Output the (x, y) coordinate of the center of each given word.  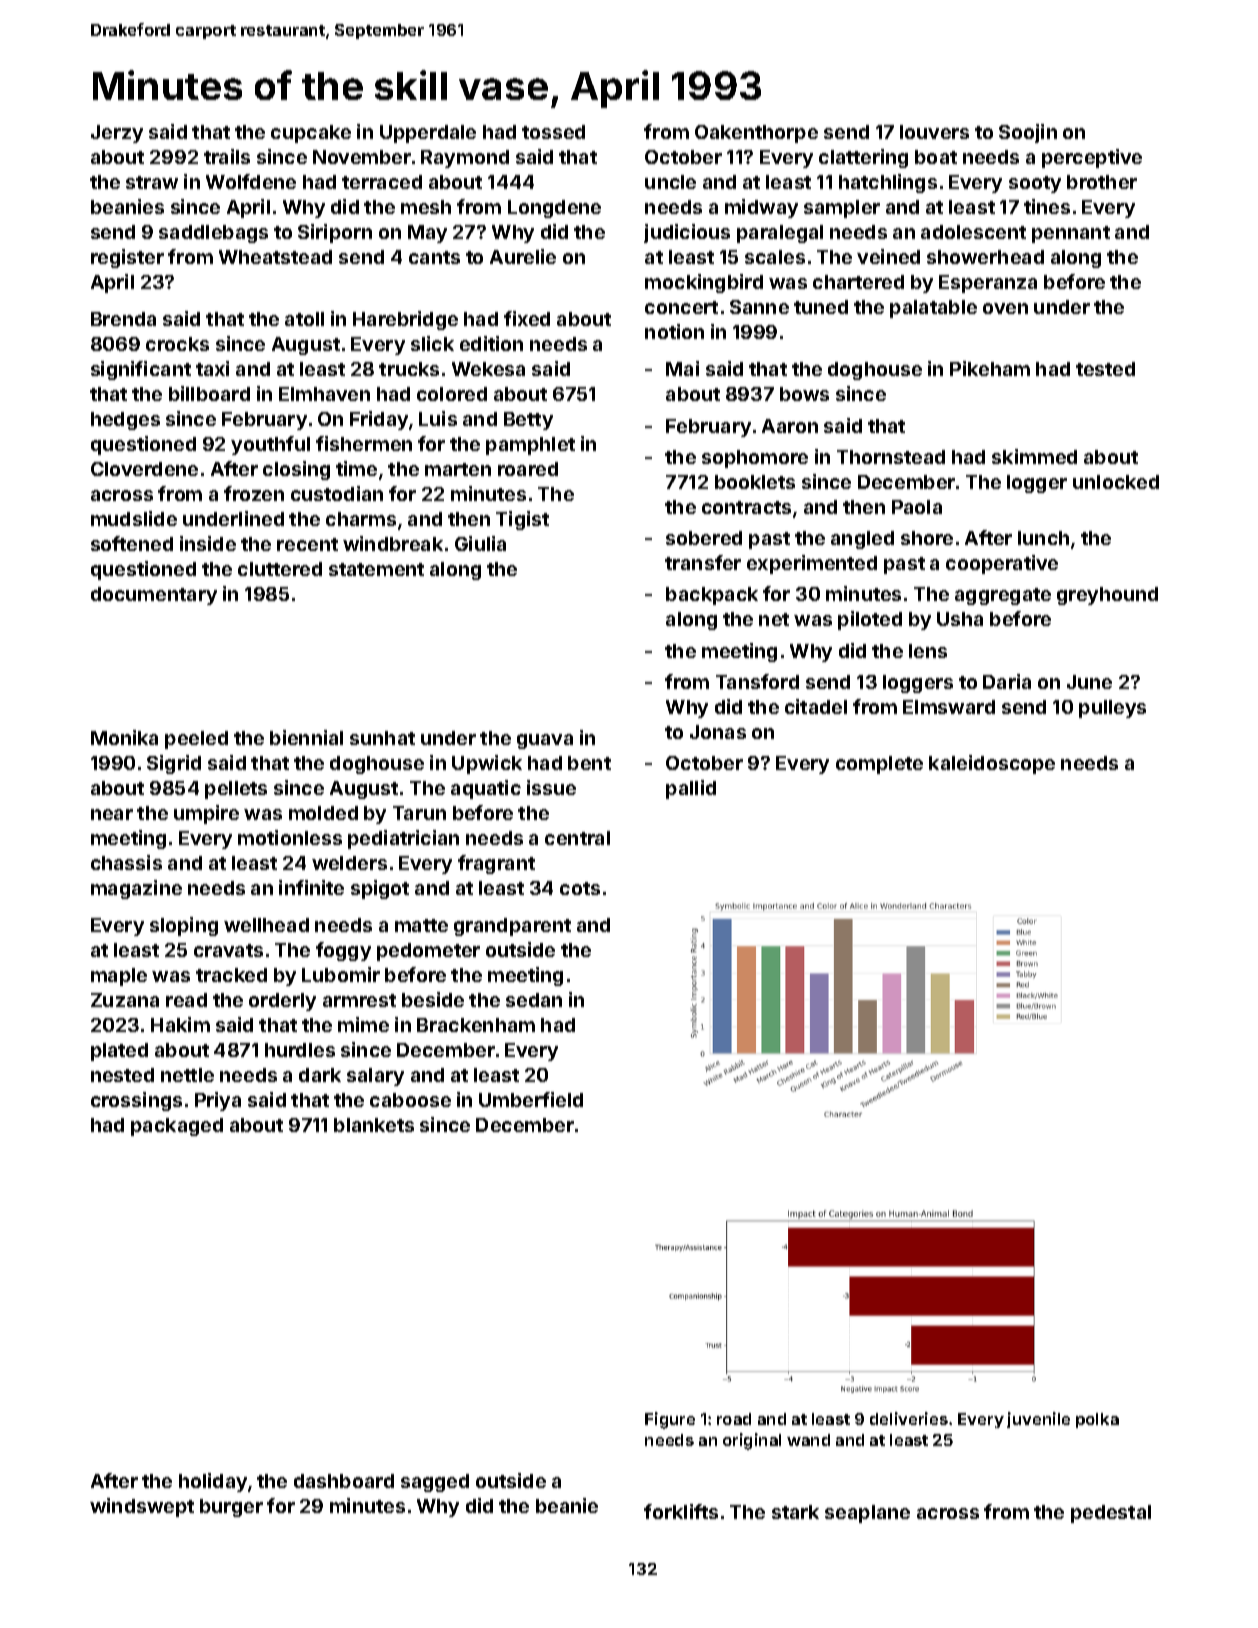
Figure (670, 1420)
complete (879, 765)
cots (580, 888)
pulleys (1112, 709)
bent (589, 763)
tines (1047, 206)
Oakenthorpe (756, 134)
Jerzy (117, 134)
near (112, 814)
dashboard (344, 1481)
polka (1097, 1420)
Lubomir (341, 974)
